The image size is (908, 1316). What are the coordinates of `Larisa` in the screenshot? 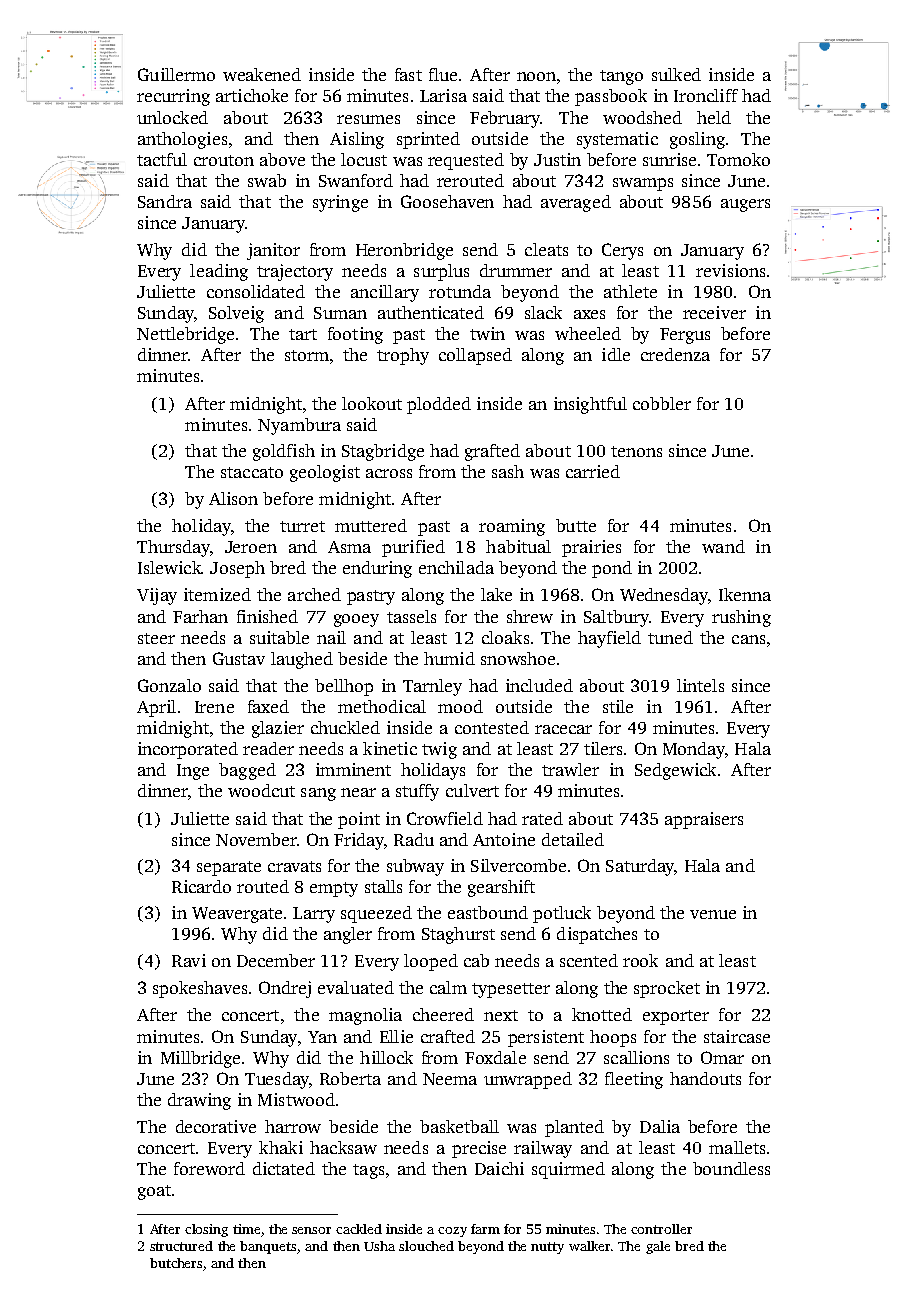 It's located at (443, 95).
